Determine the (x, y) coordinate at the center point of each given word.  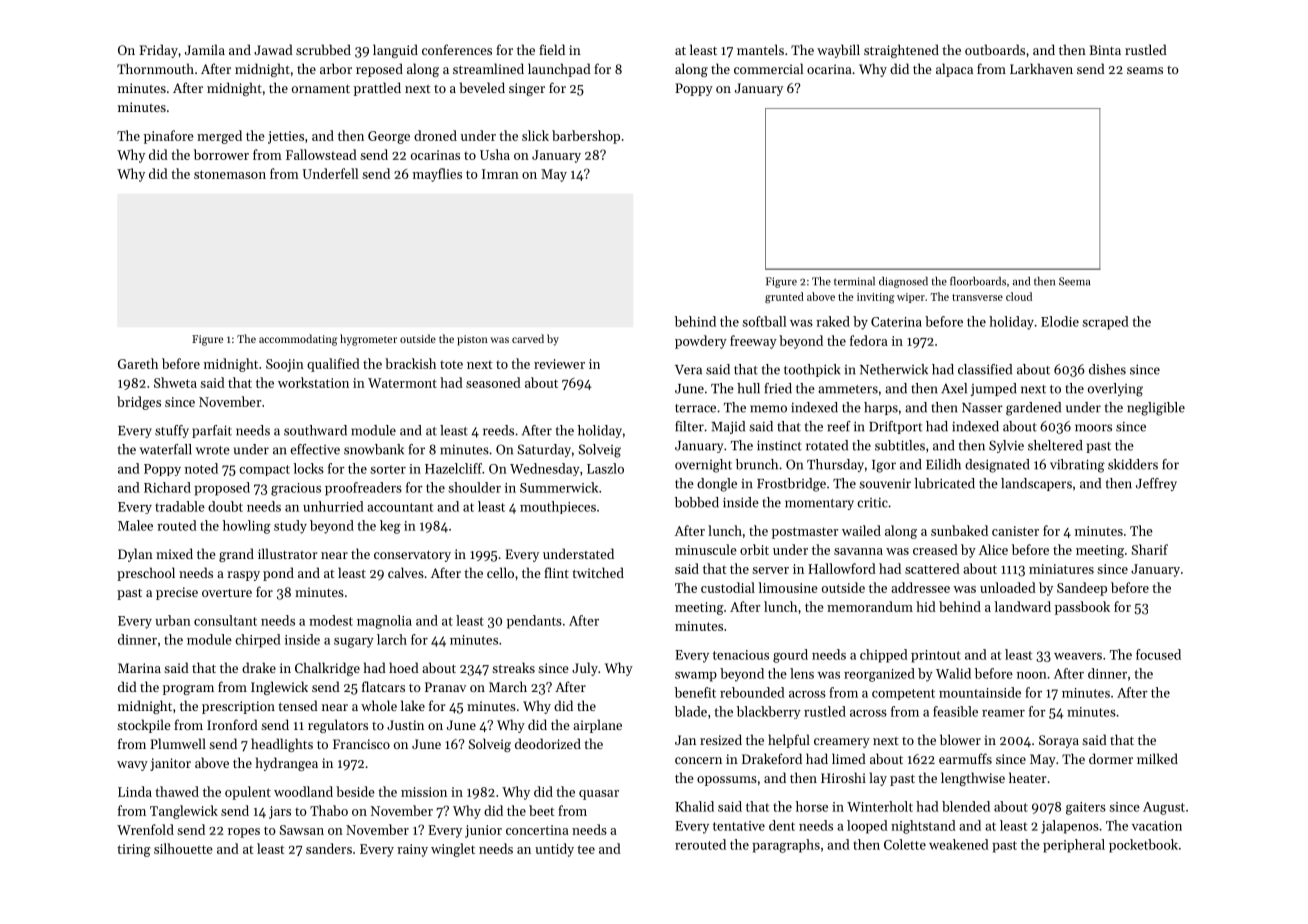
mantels (760, 49)
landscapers (1036, 484)
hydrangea (287, 764)
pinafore (169, 137)
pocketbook (1143, 846)
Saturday (544, 450)
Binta (1105, 50)
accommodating (298, 340)
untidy (554, 850)
